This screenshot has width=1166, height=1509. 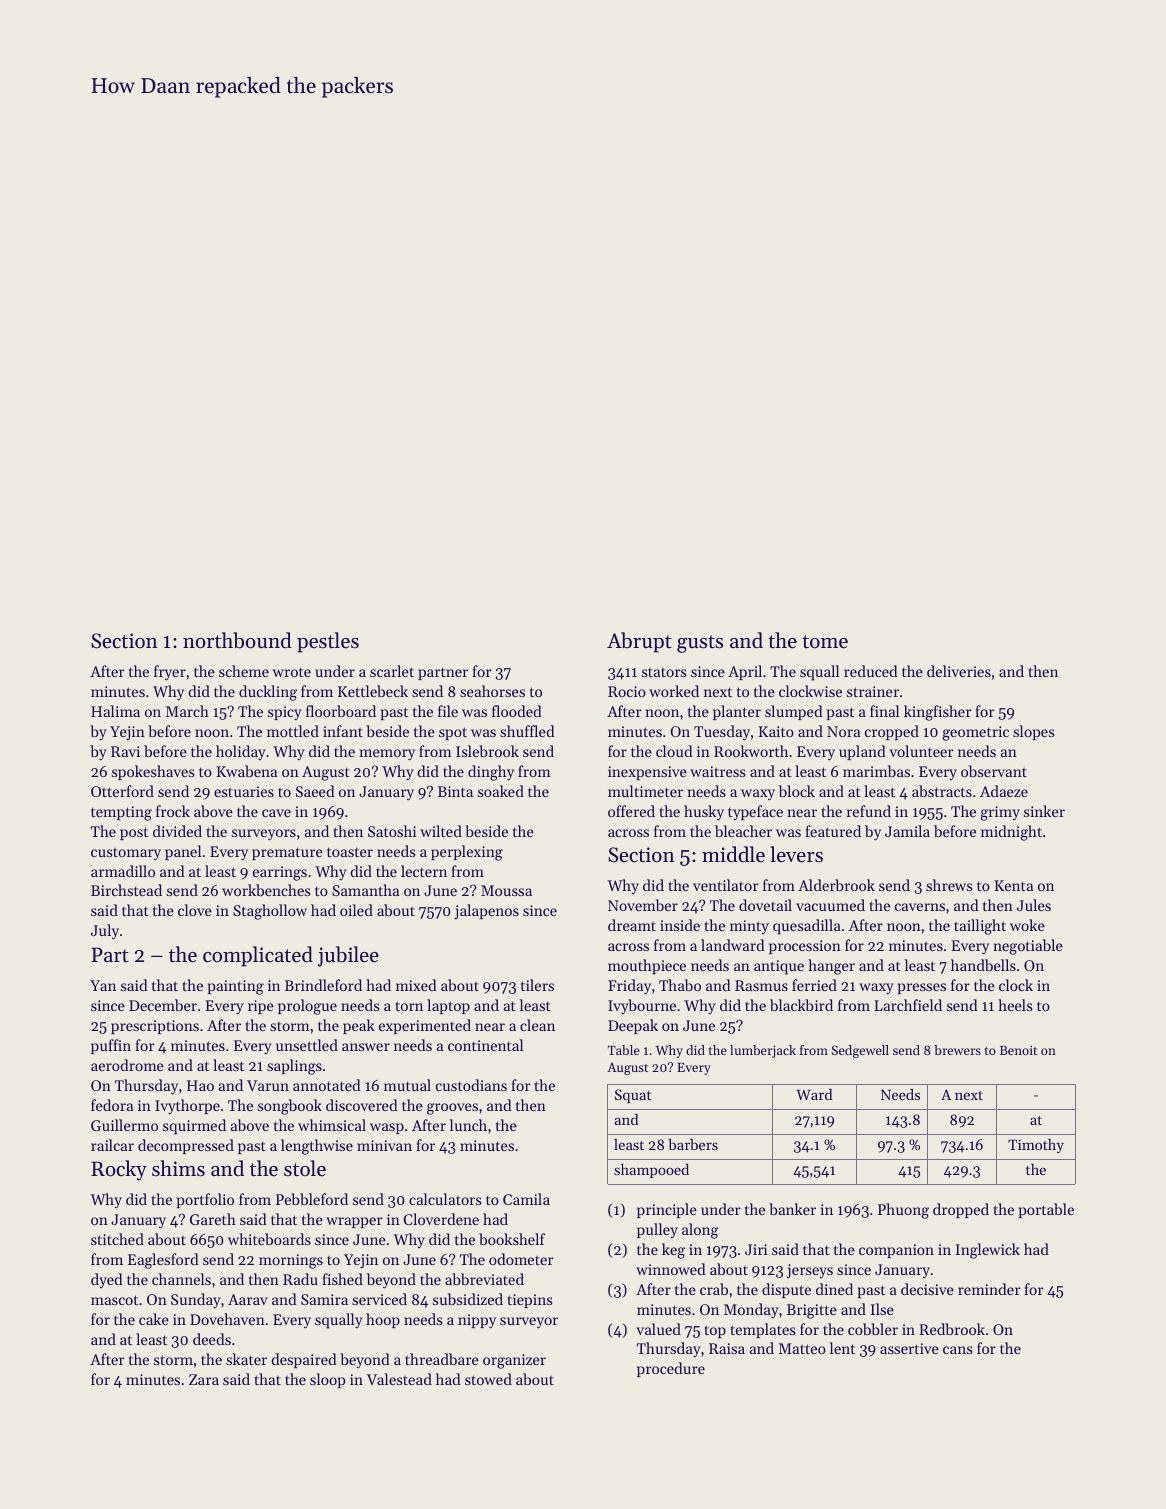 What do you see at coordinates (671, 1369) in the screenshot?
I see `procedure` at bounding box center [671, 1369].
